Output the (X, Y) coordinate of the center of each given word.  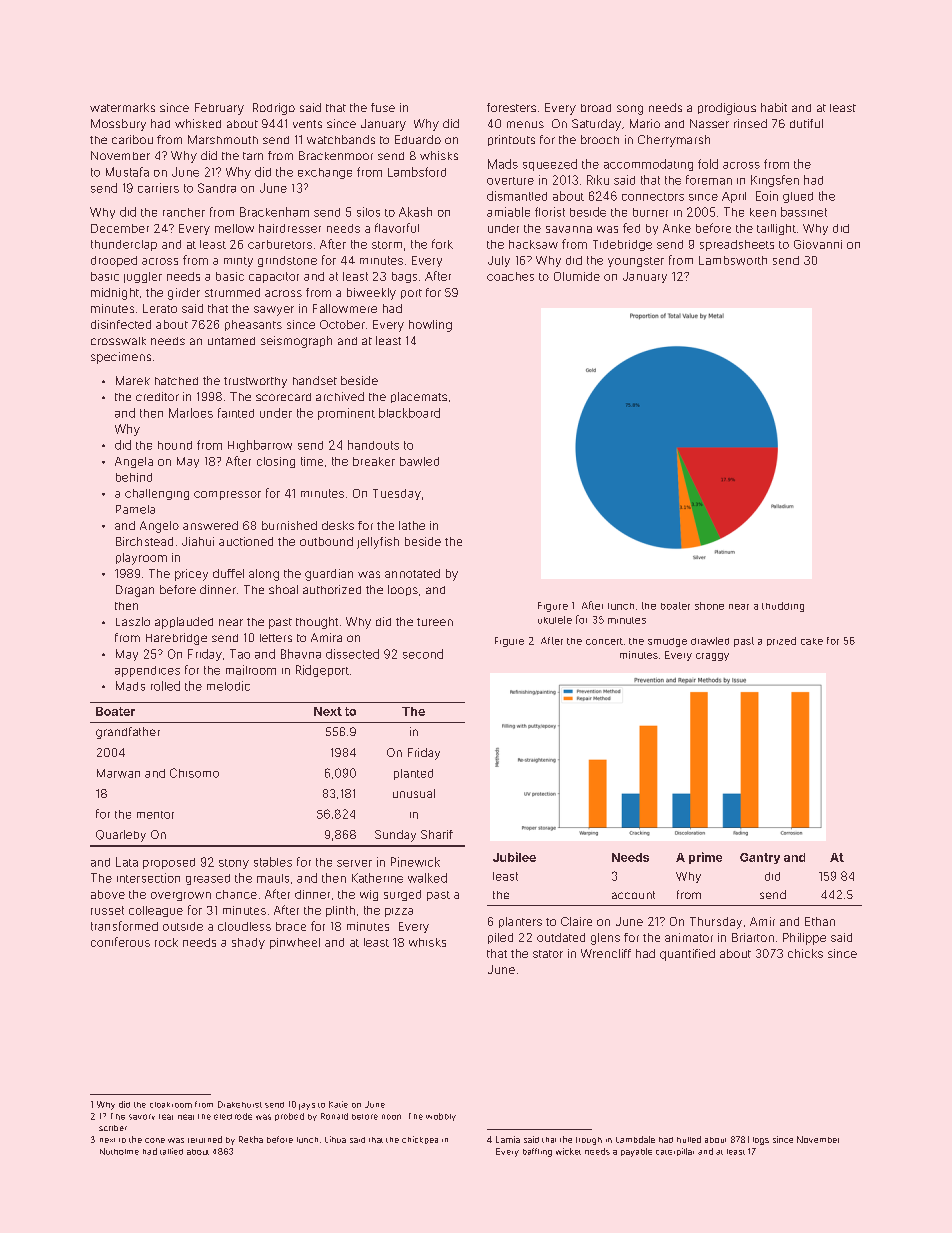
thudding (783, 607)
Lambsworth (733, 260)
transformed (124, 926)
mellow (234, 228)
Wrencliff (606, 953)
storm (387, 245)
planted (413, 774)
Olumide (577, 276)
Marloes (191, 413)
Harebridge (176, 639)
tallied (171, 1151)
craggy (712, 657)
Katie (338, 1104)
